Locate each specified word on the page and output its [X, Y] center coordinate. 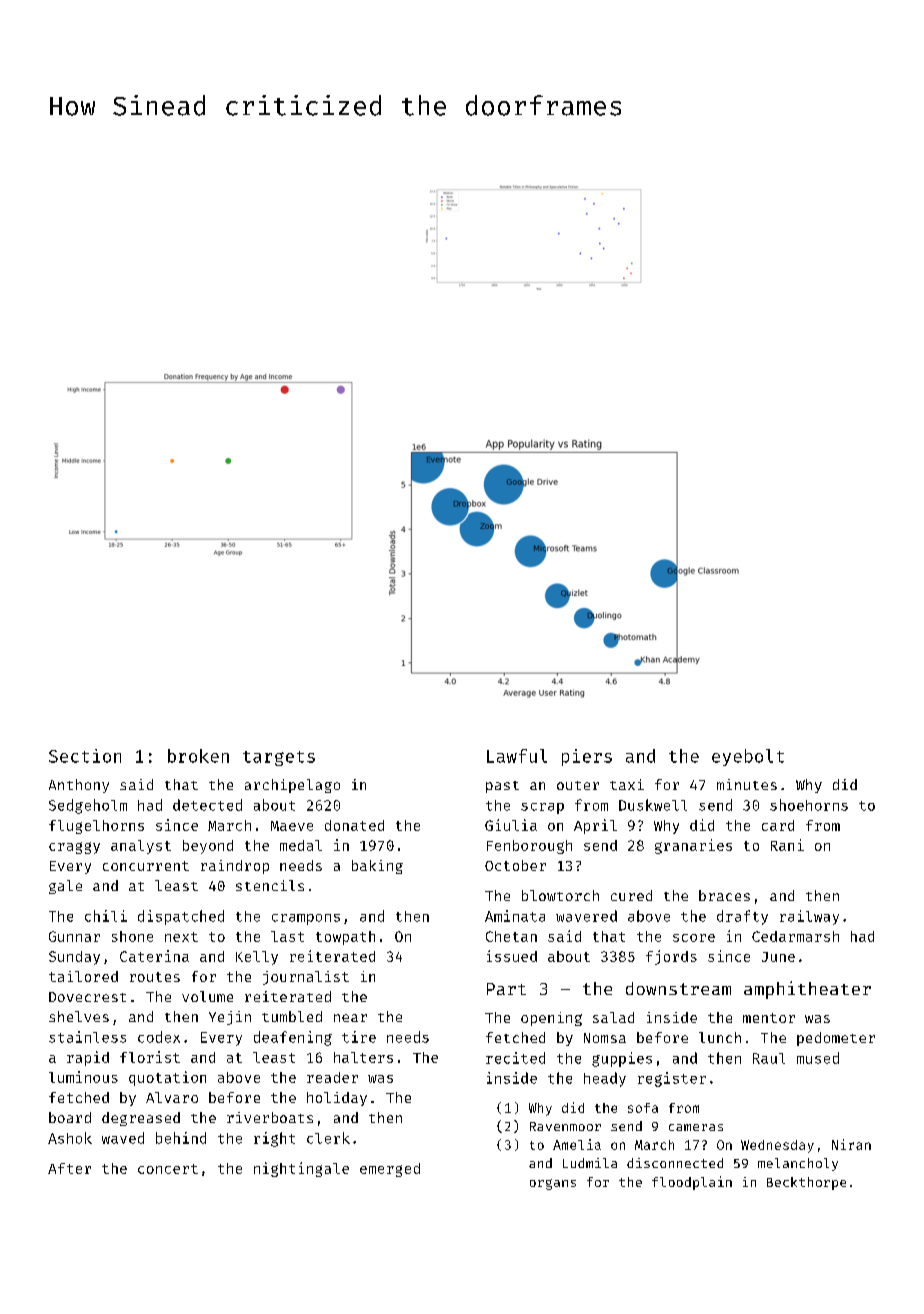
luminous [83, 1077]
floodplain [692, 1183]
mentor [769, 1018]
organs [553, 1184]
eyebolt [748, 757]
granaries [693, 846]
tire [359, 1037]
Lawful [517, 756]
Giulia [511, 825]
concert [168, 1169]
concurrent [146, 866]
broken [198, 756]
